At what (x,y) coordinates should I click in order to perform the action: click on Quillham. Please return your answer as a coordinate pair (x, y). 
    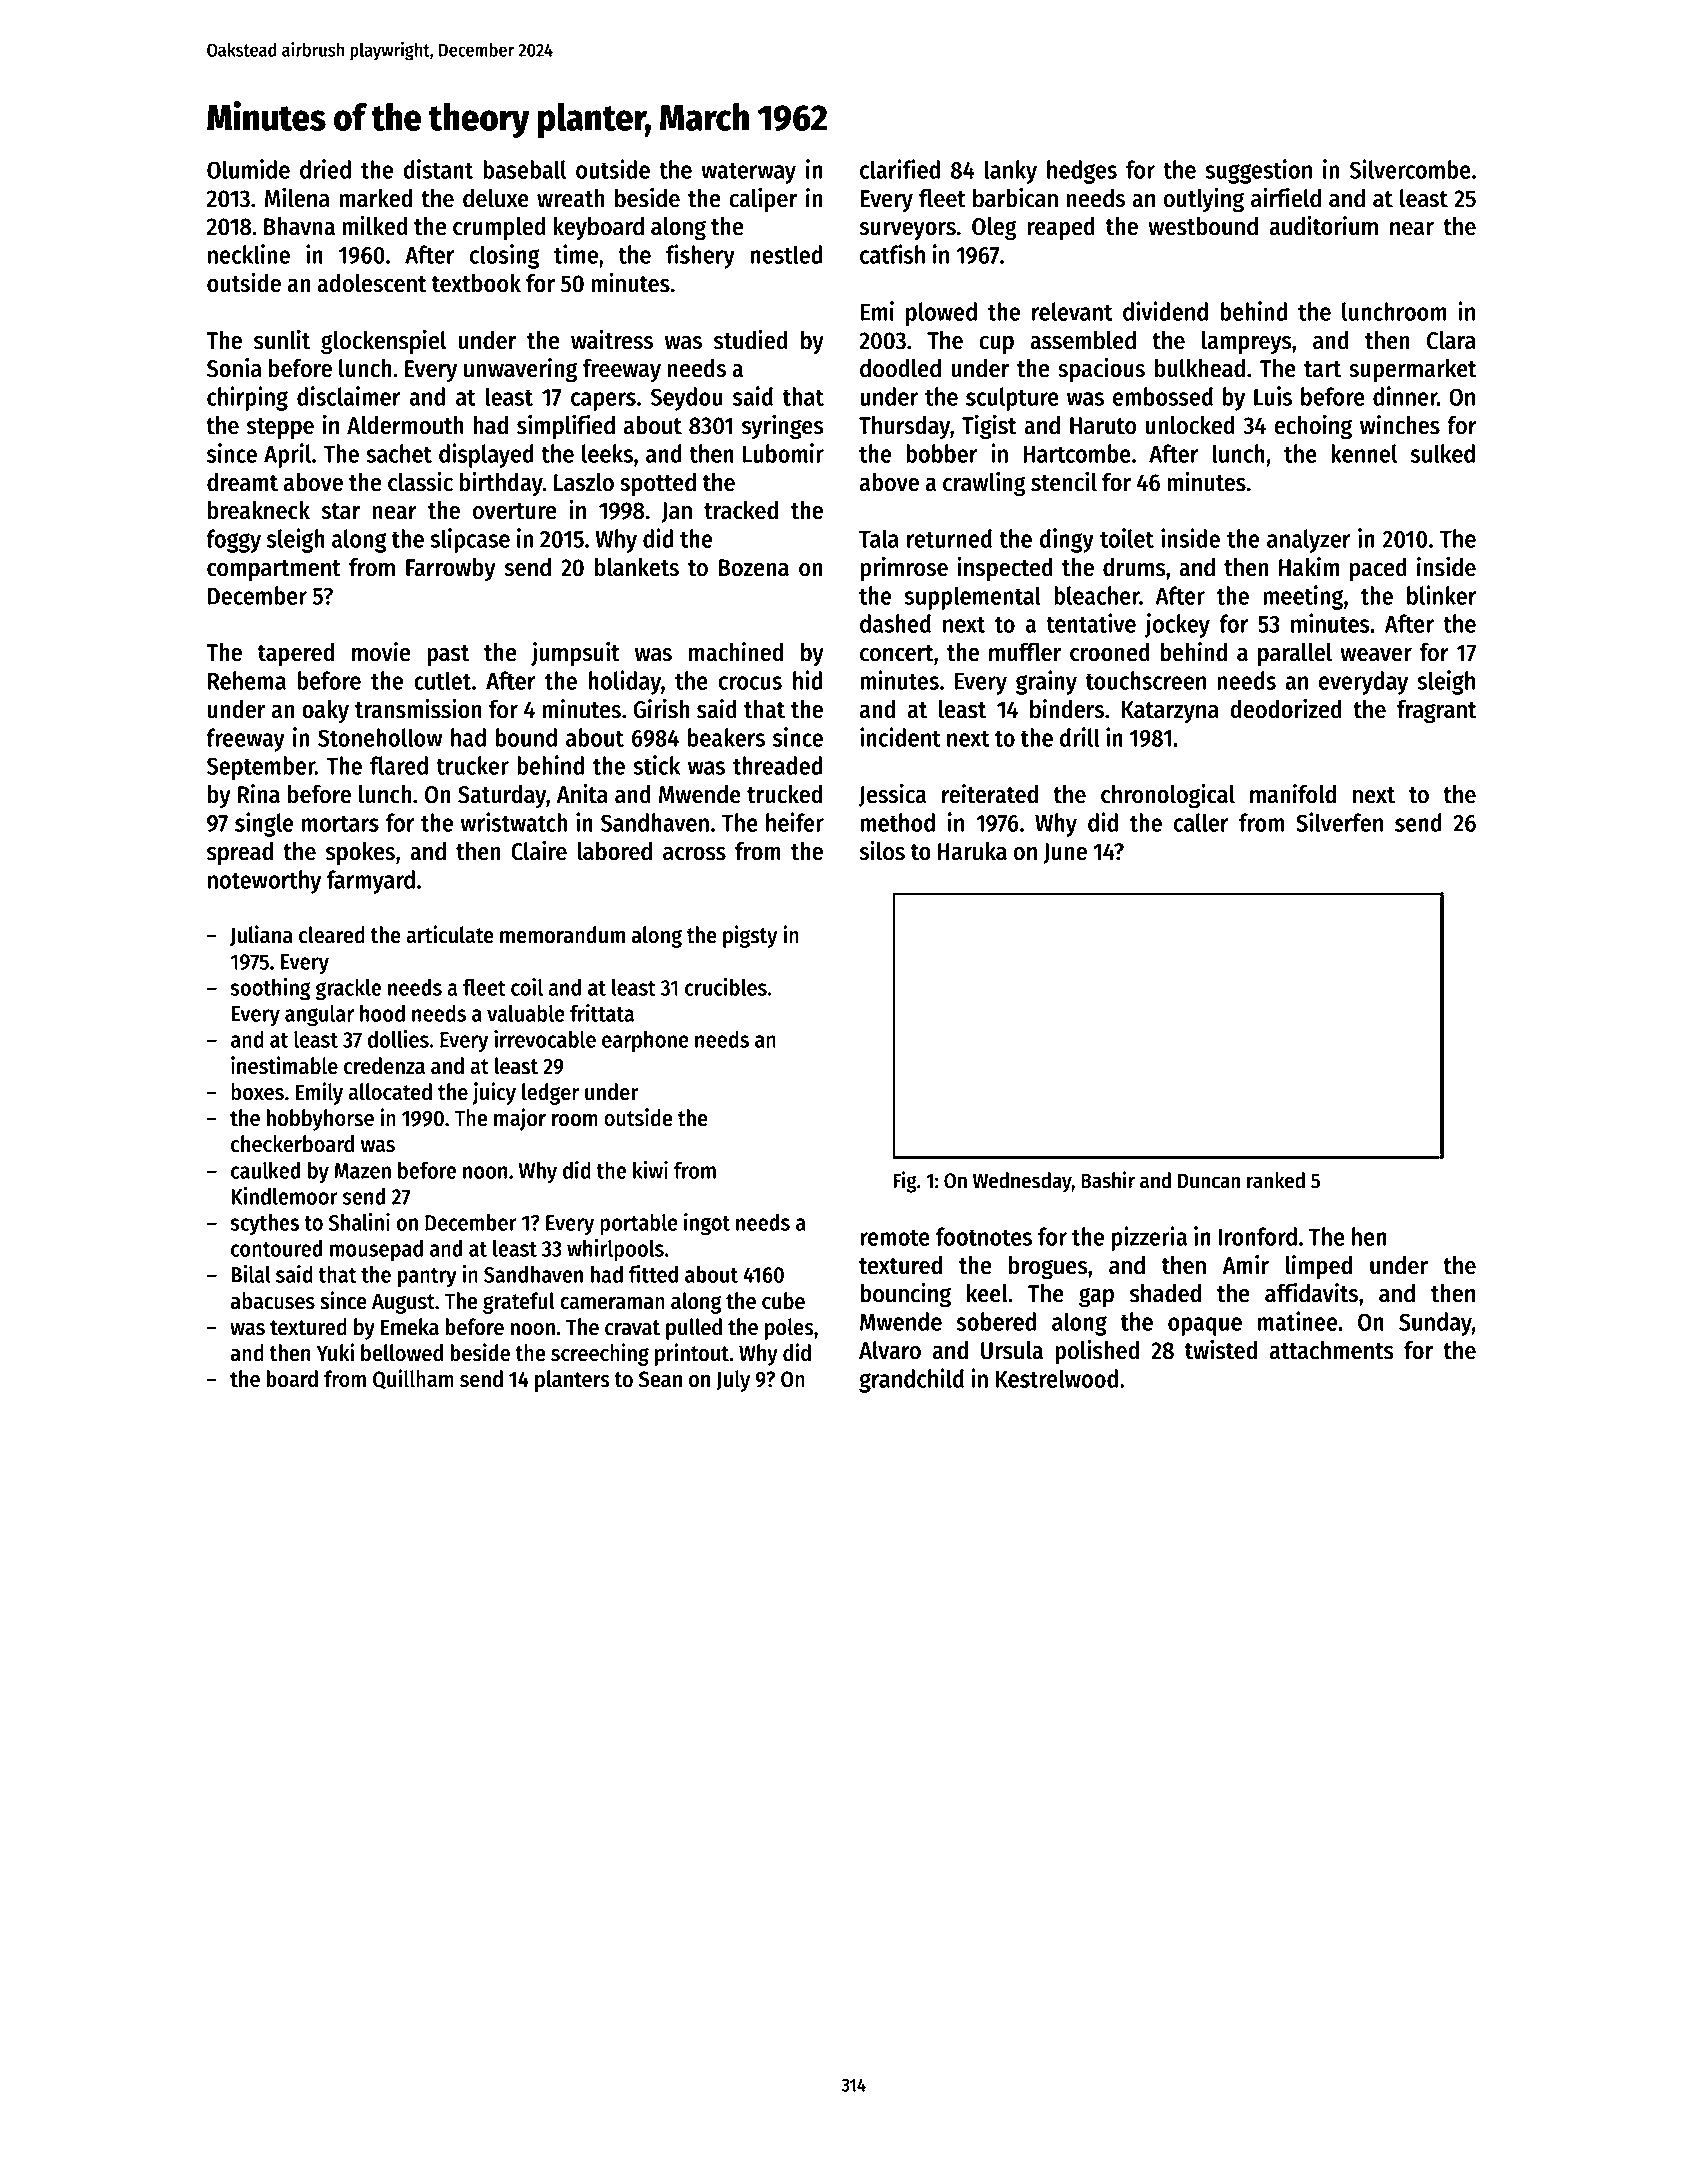
    Looking at the image, I should click on (413, 1379).
